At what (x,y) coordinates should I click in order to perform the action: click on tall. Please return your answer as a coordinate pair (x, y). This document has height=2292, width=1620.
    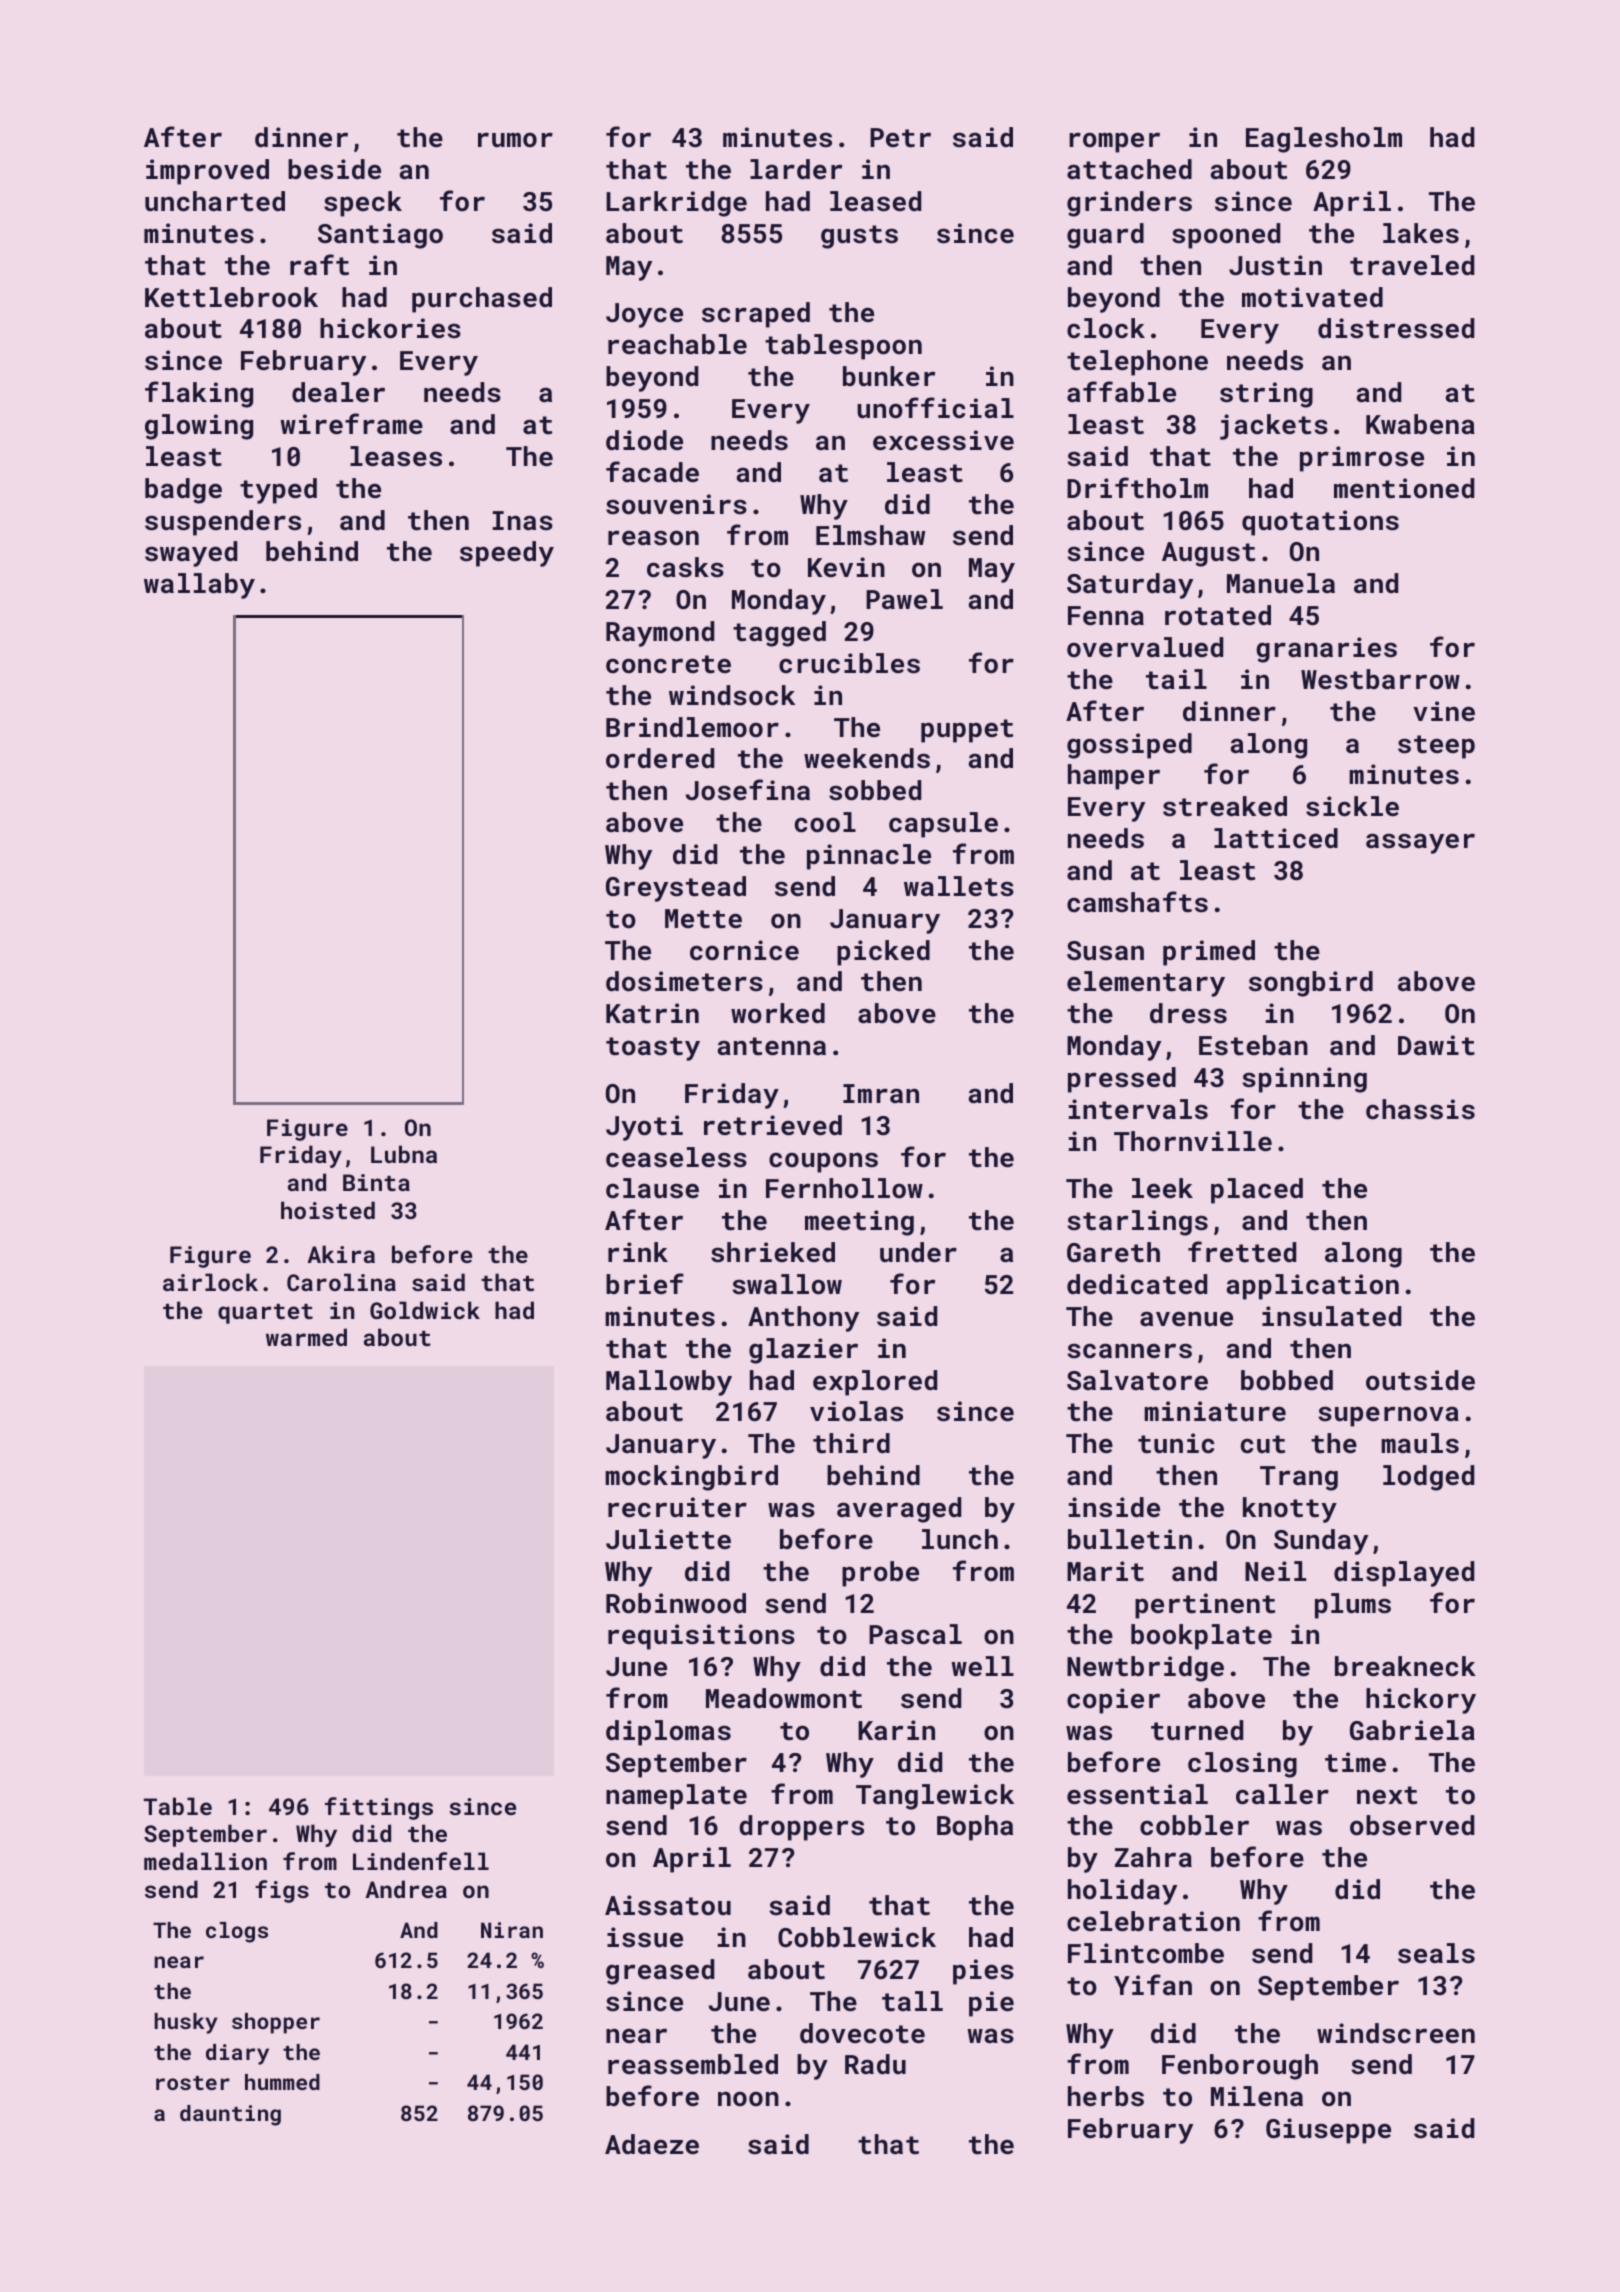
    Looking at the image, I should click on (912, 2001).
